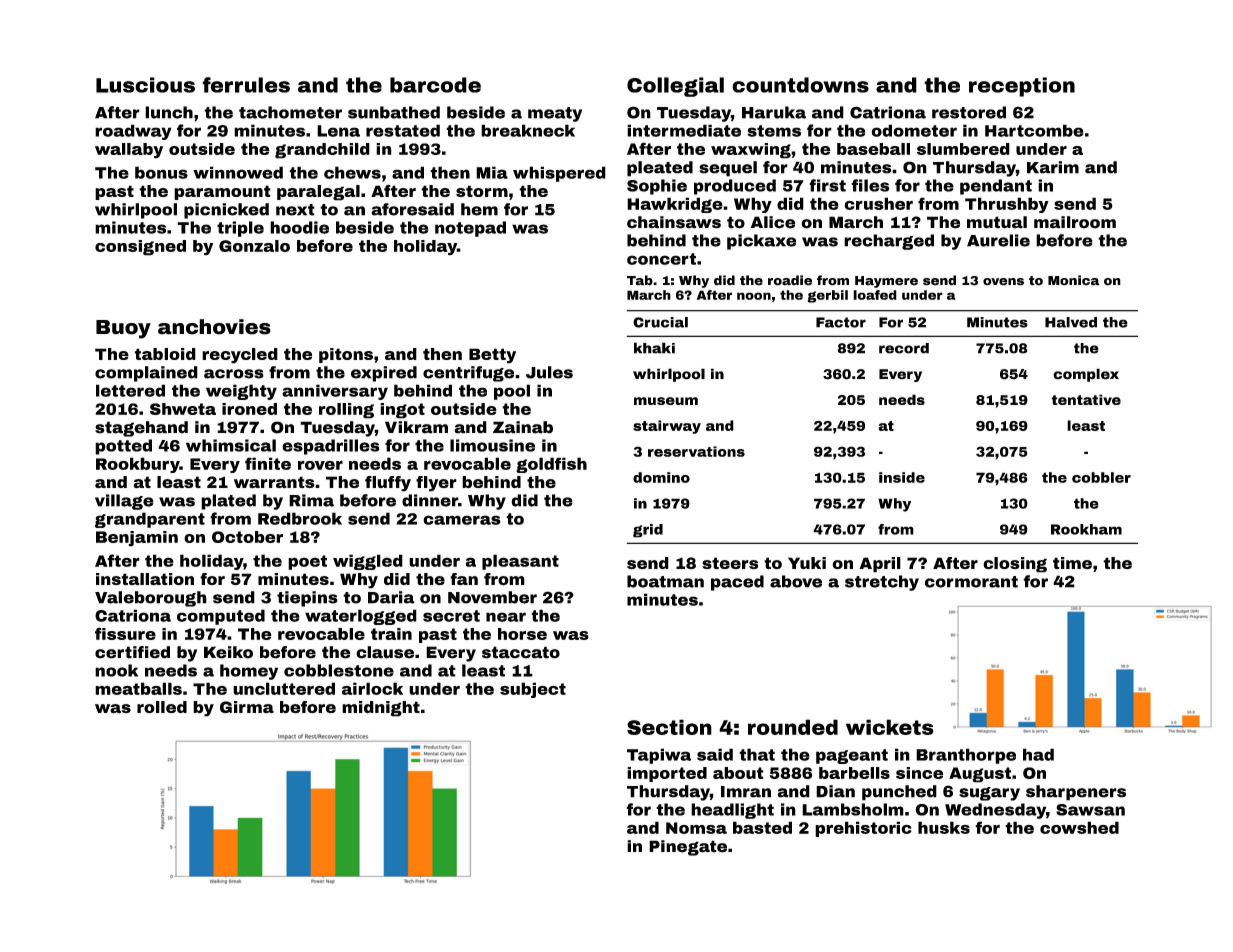 Image resolution: width=1233 pixels, height=952 pixels. Describe the element at coordinates (247, 707) in the screenshot. I see `Girma` at that location.
